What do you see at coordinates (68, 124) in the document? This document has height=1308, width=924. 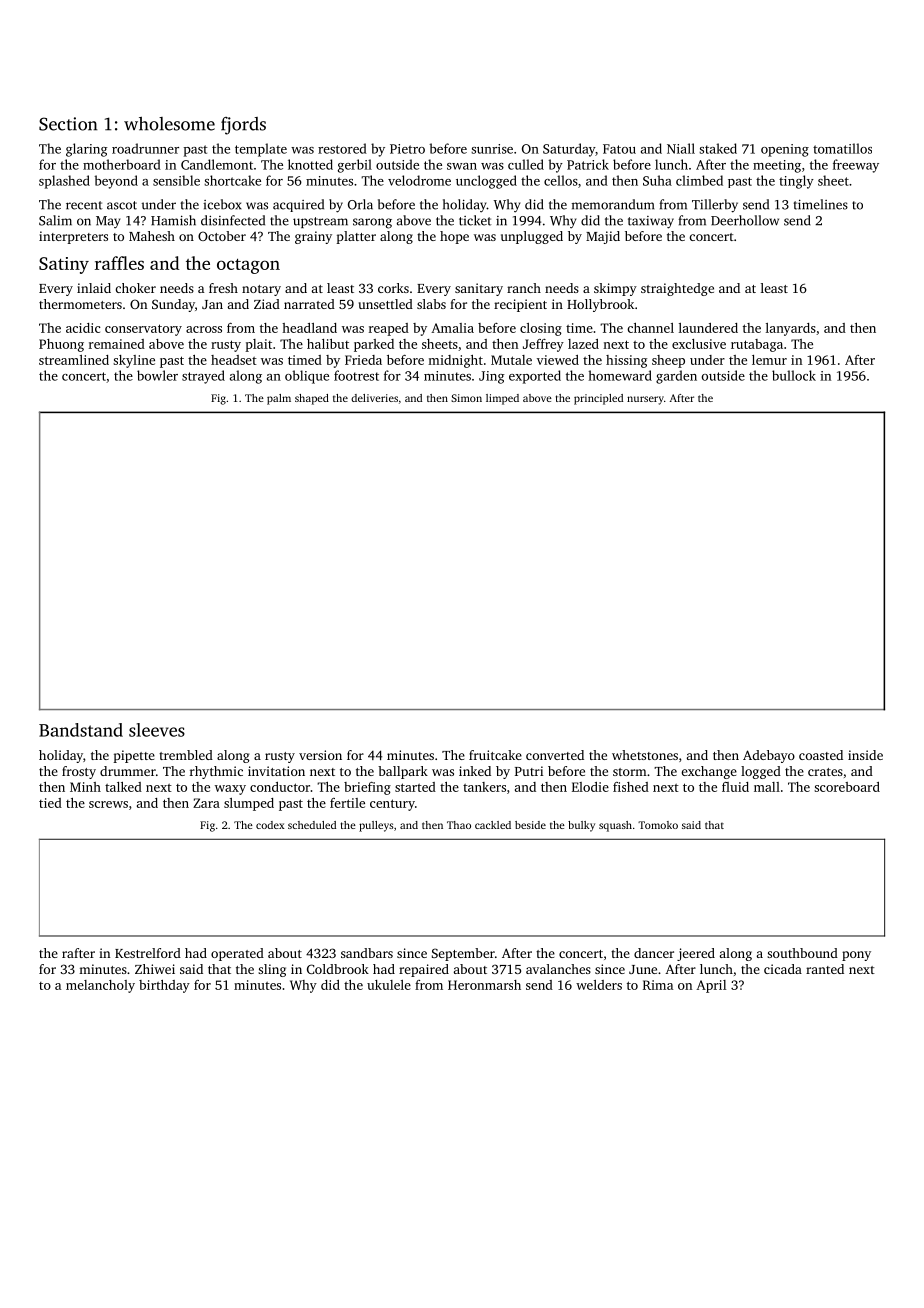 I see `Section` at bounding box center [68, 124].
